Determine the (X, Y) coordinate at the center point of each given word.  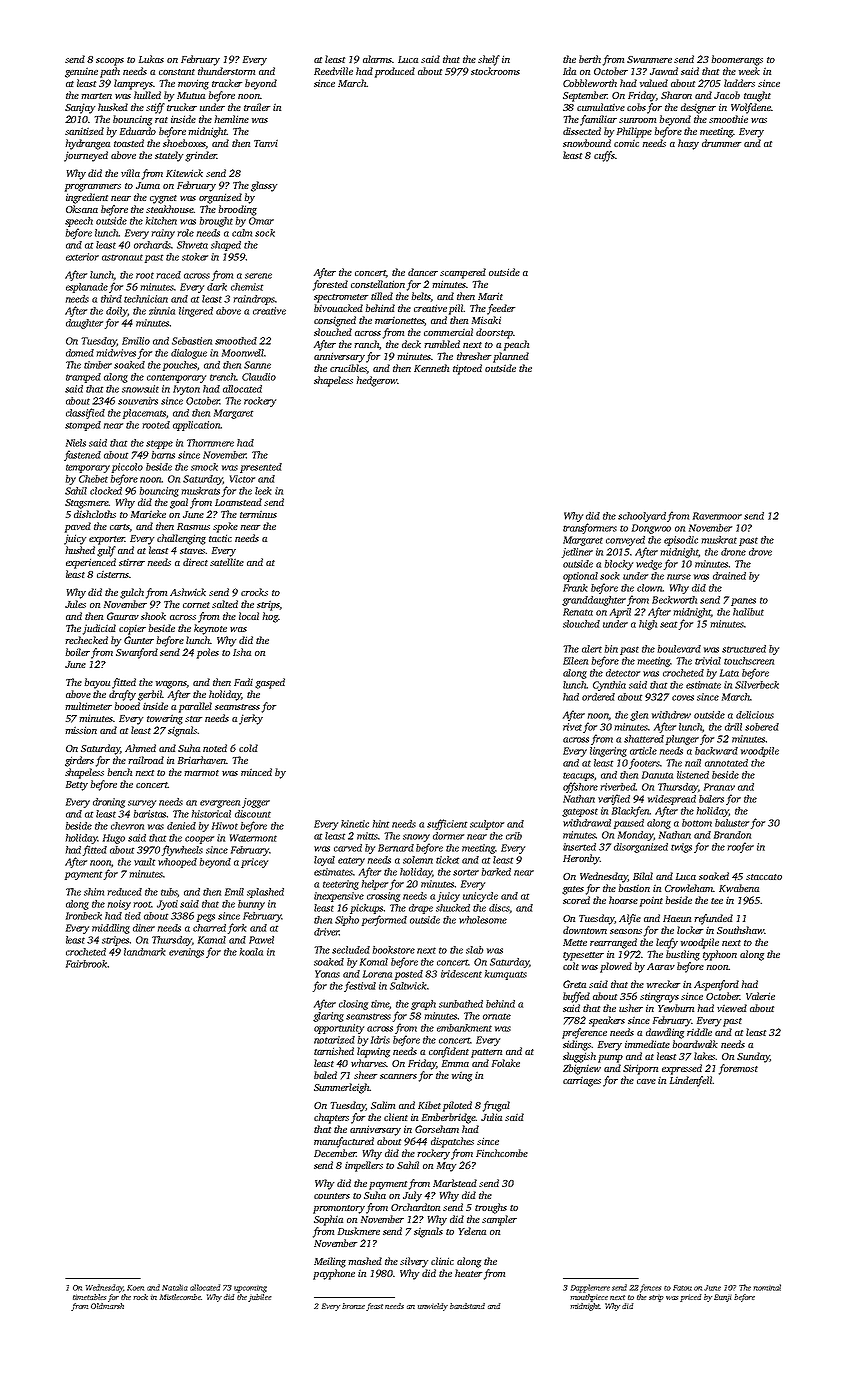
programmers (93, 188)
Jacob (727, 95)
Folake (506, 1063)
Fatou (682, 1288)
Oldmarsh (107, 1306)
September (585, 96)
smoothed (236, 341)
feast (374, 1307)
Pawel (261, 940)
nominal (767, 1287)
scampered (463, 273)
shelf (489, 60)
